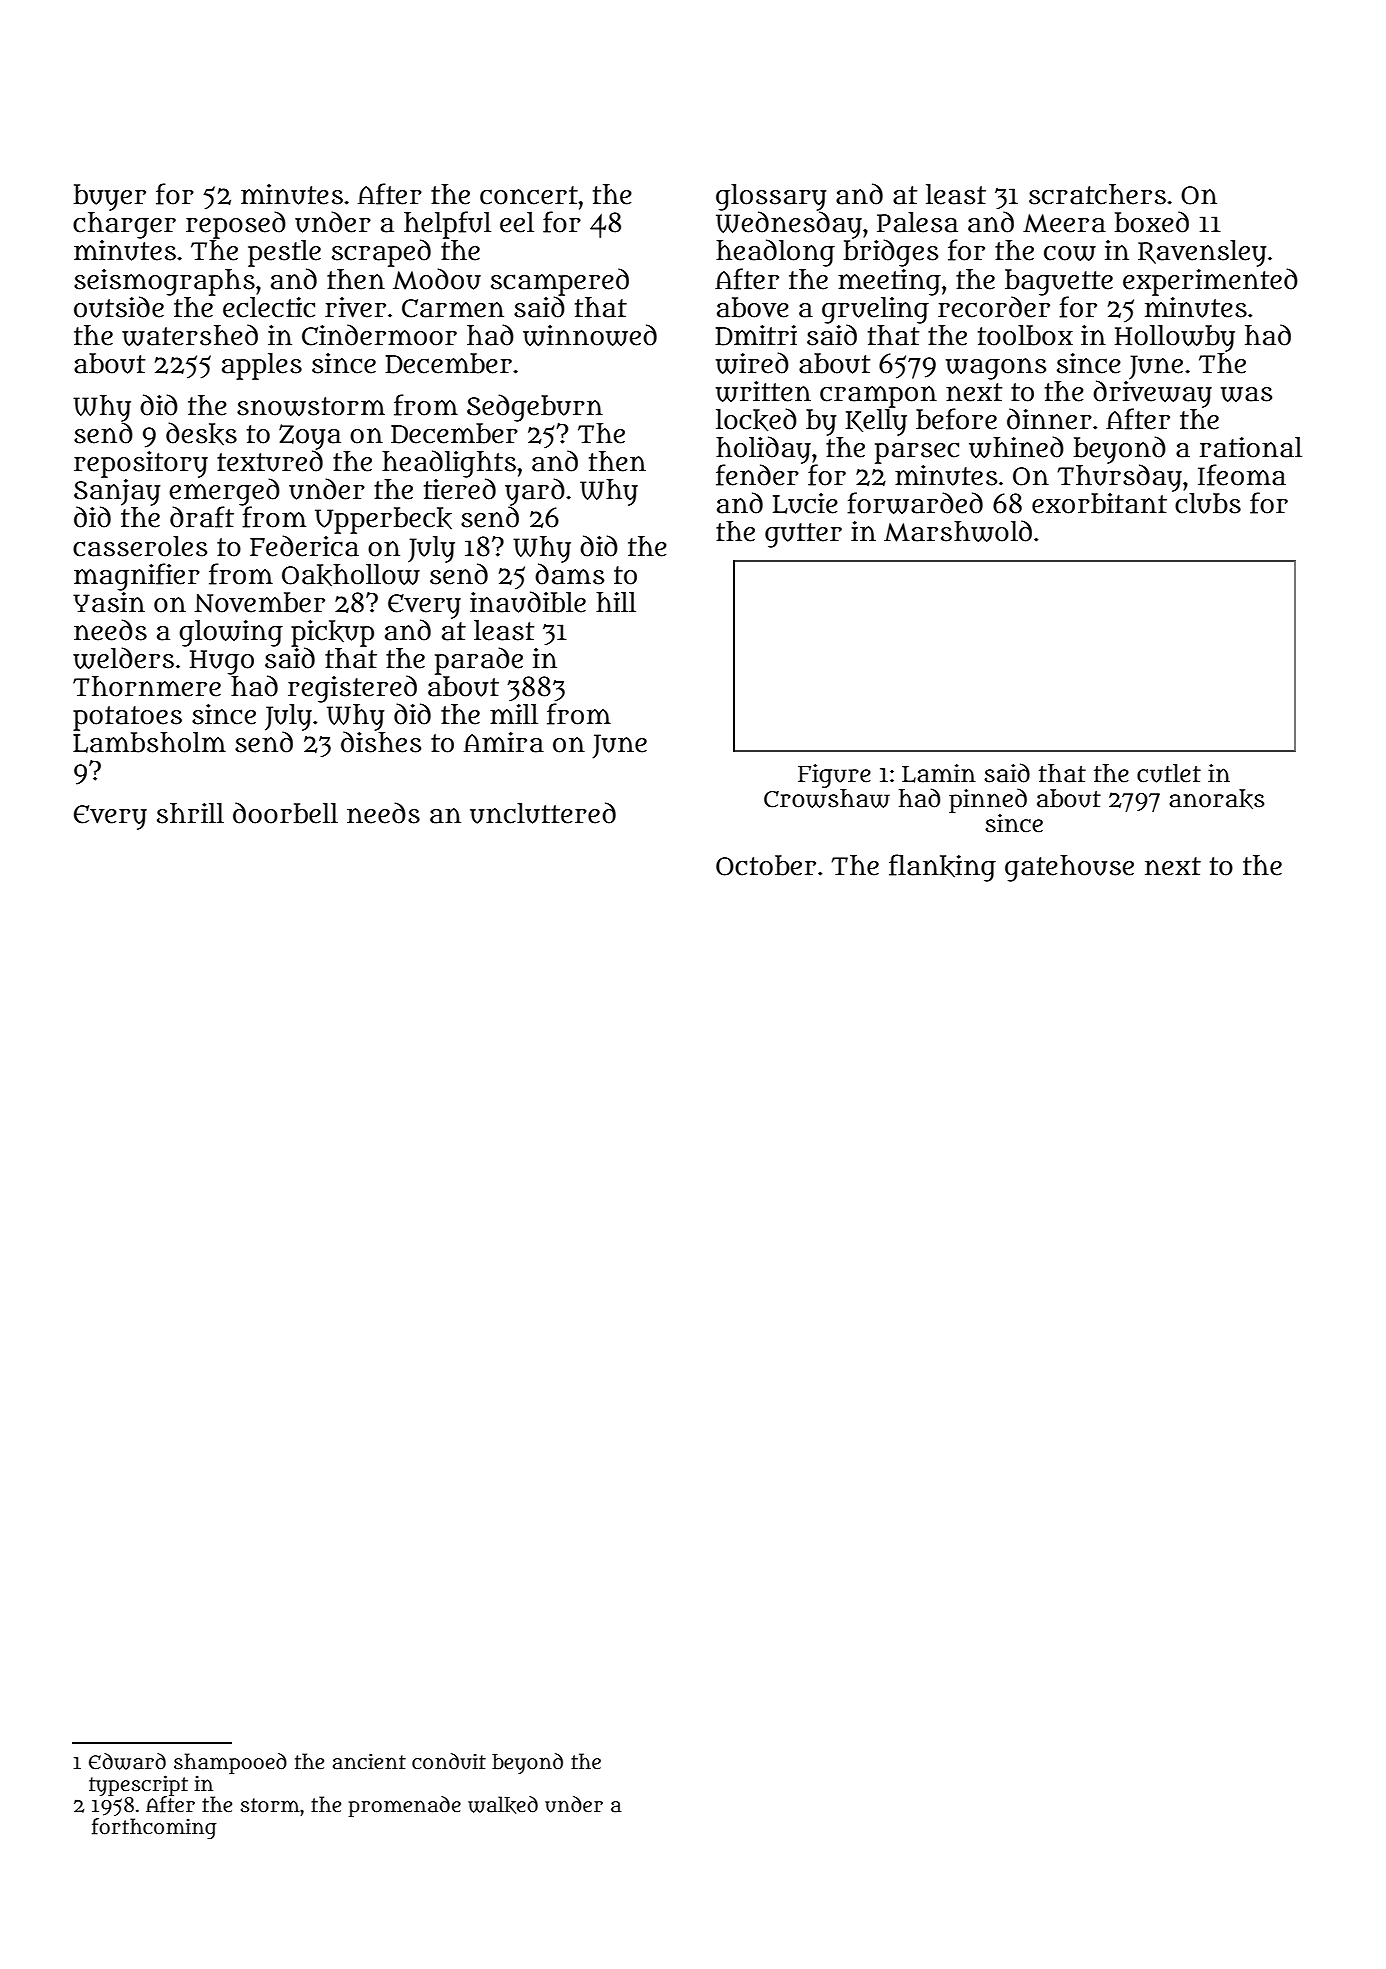 The image size is (1386, 1969). What do you see at coordinates (766, 865) in the document?
I see `October` at bounding box center [766, 865].
